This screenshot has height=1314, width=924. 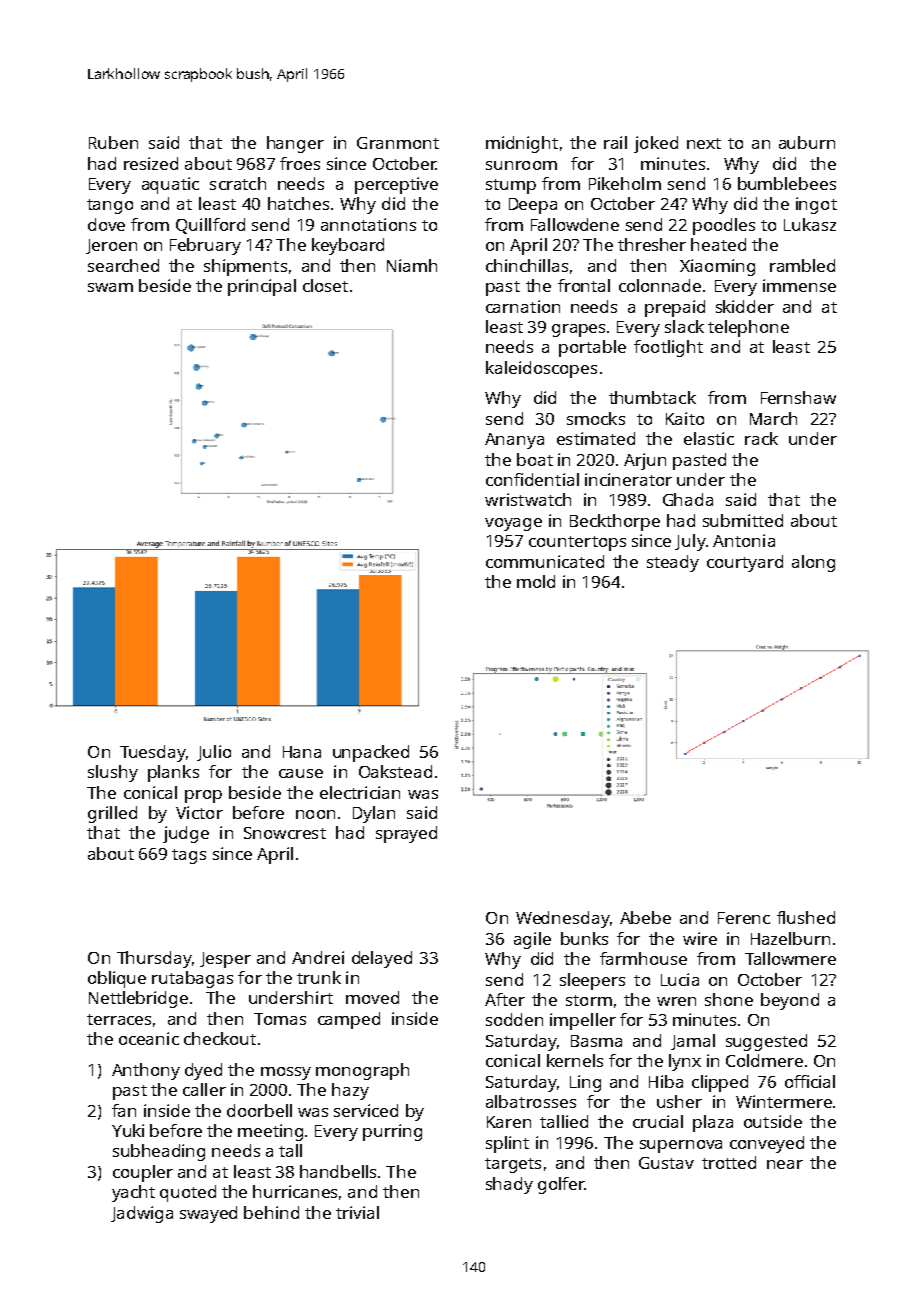 What do you see at coordinates (360, 792) in the screenshot?
I see `electrician` at bounding box center [360, 792].
